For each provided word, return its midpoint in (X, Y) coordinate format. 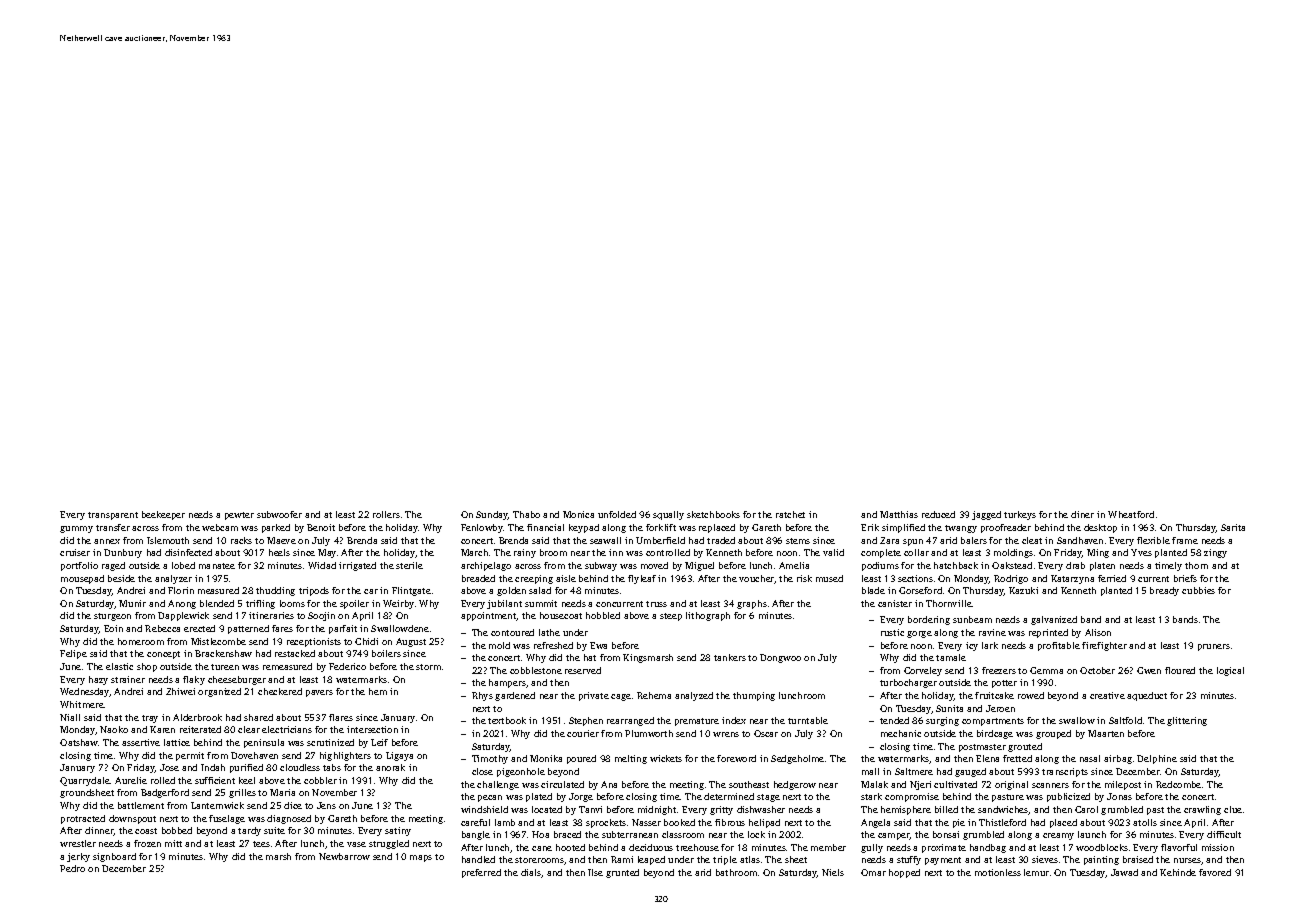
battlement (141, 805)
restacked (295, 653)
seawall (605, 540)
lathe (549, 632)
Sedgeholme (797, 759)
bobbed (177, 830)
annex (107, 541)
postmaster (982, 748)
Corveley (923, 671)
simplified (903, 528)
